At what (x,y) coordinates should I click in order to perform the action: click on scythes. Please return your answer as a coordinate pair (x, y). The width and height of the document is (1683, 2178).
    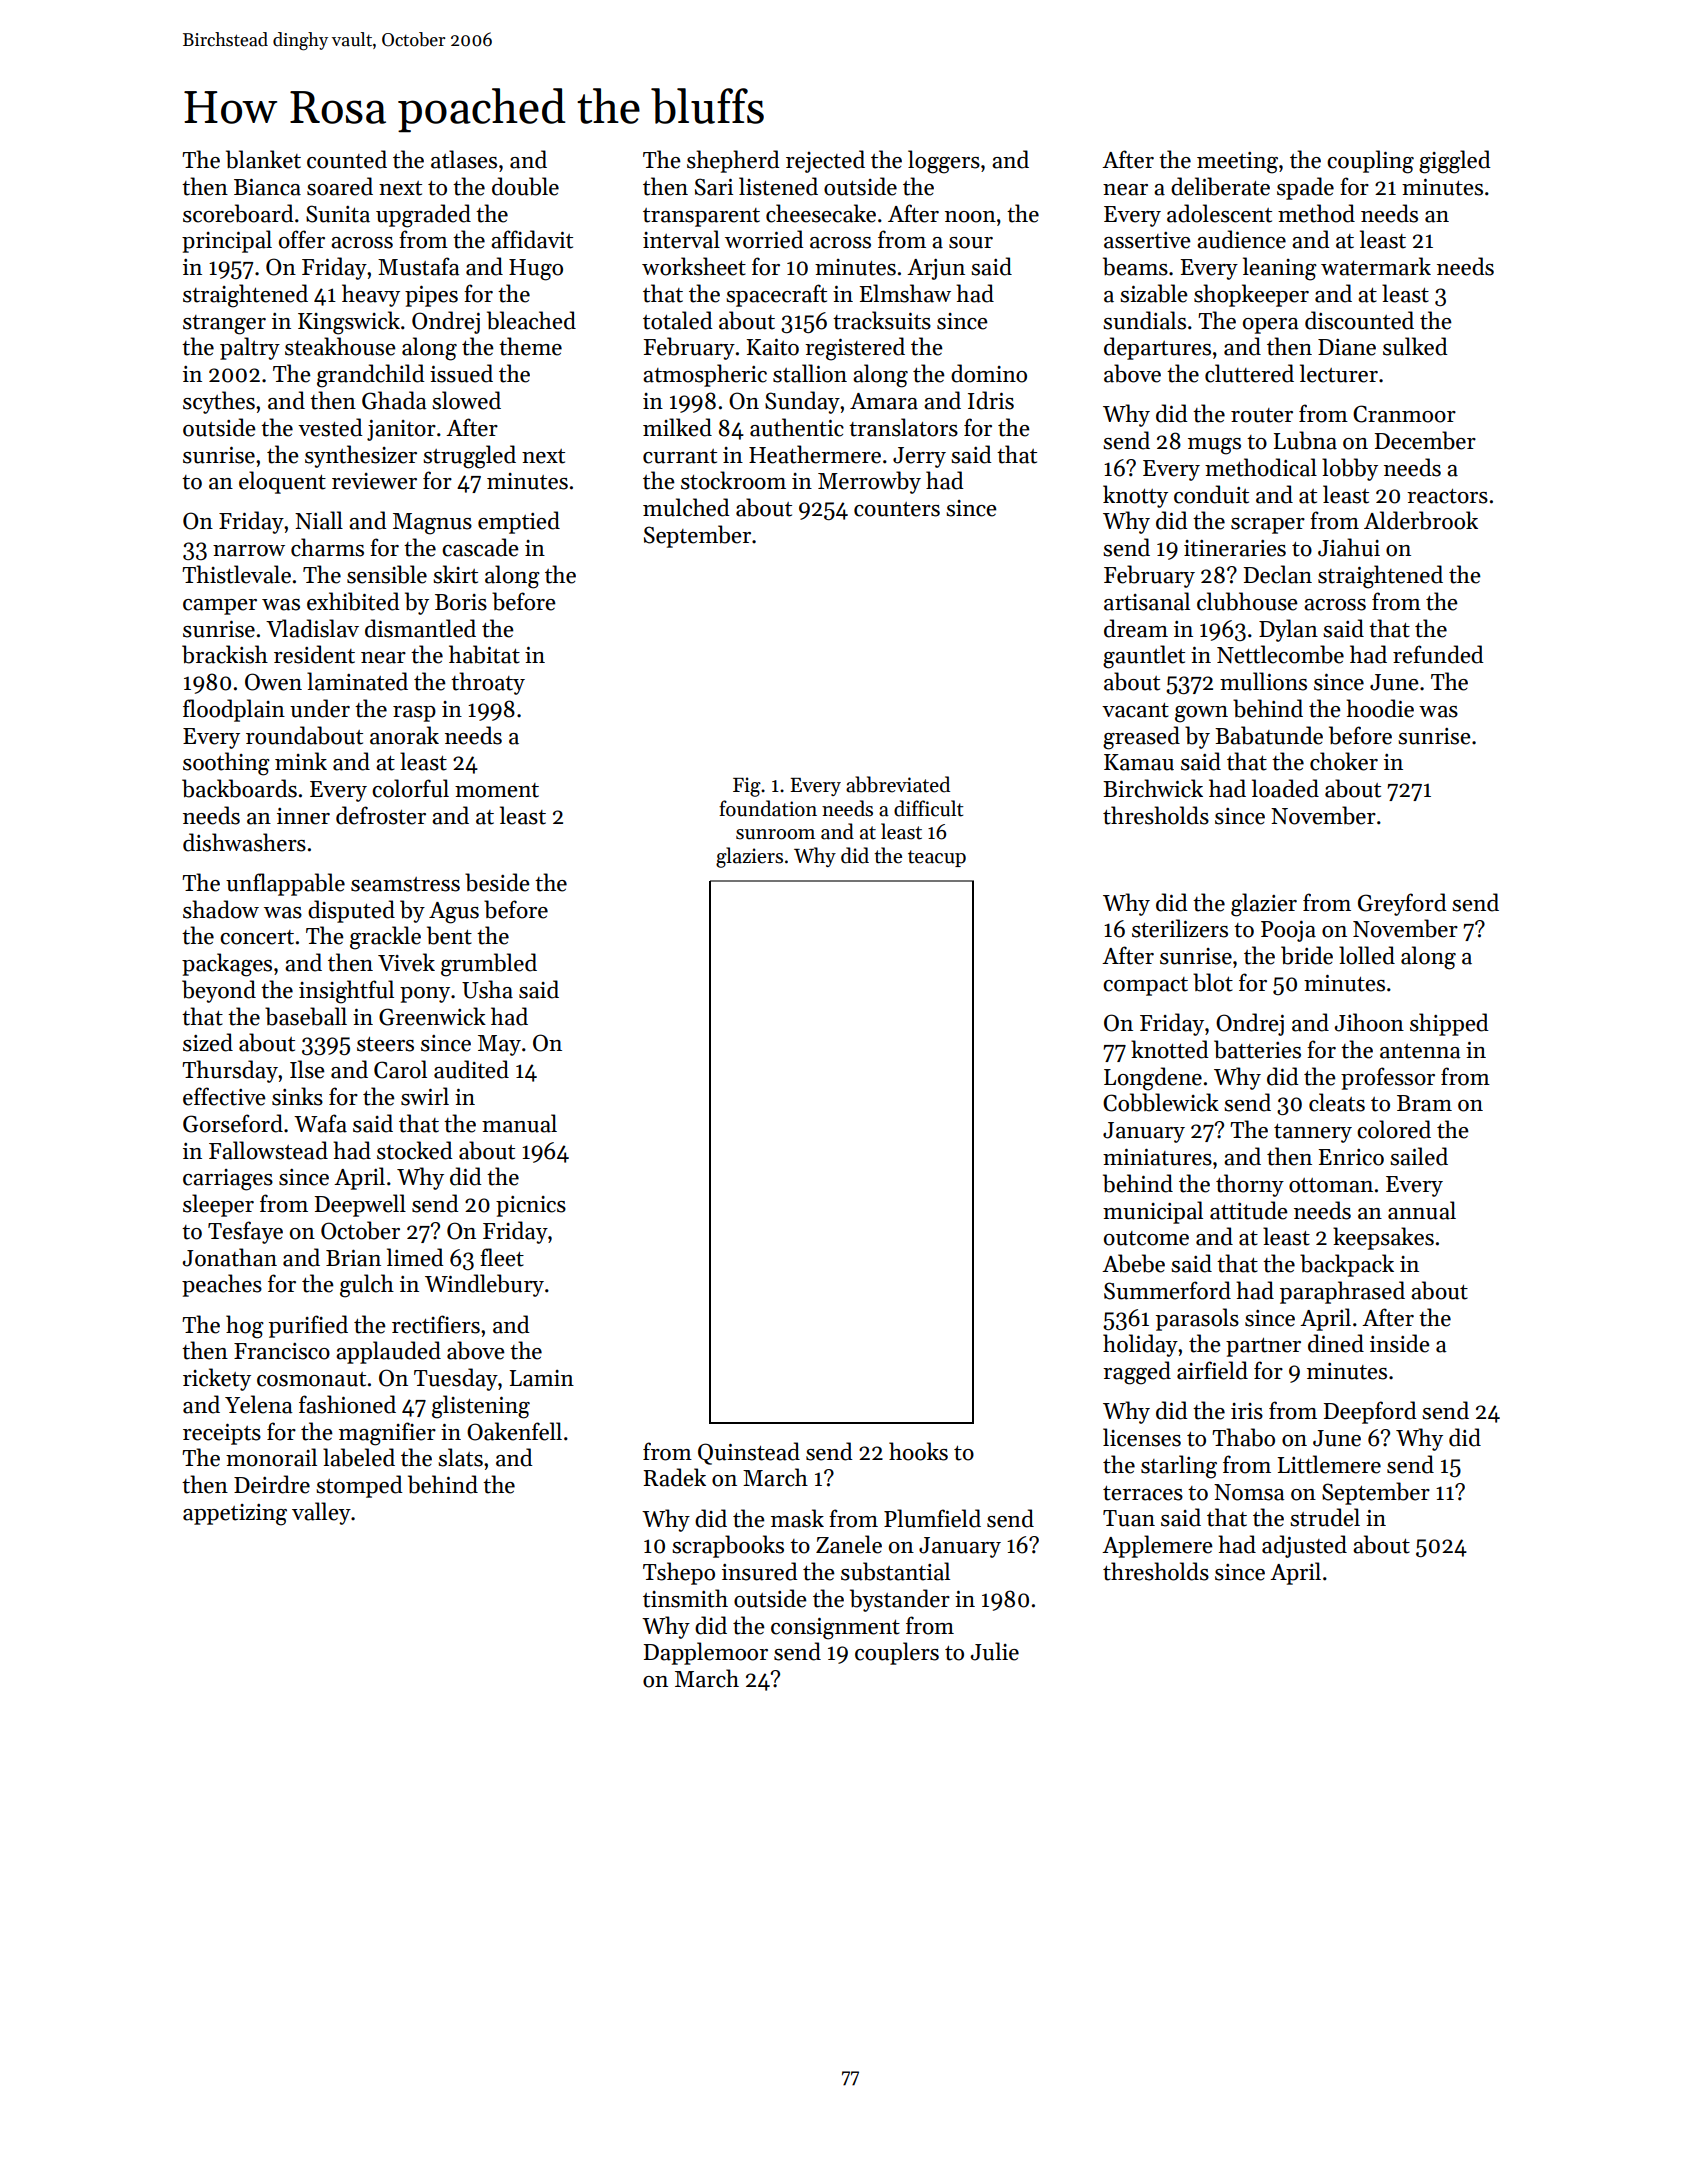
    Looking at the image, I should click on (219, 402).
